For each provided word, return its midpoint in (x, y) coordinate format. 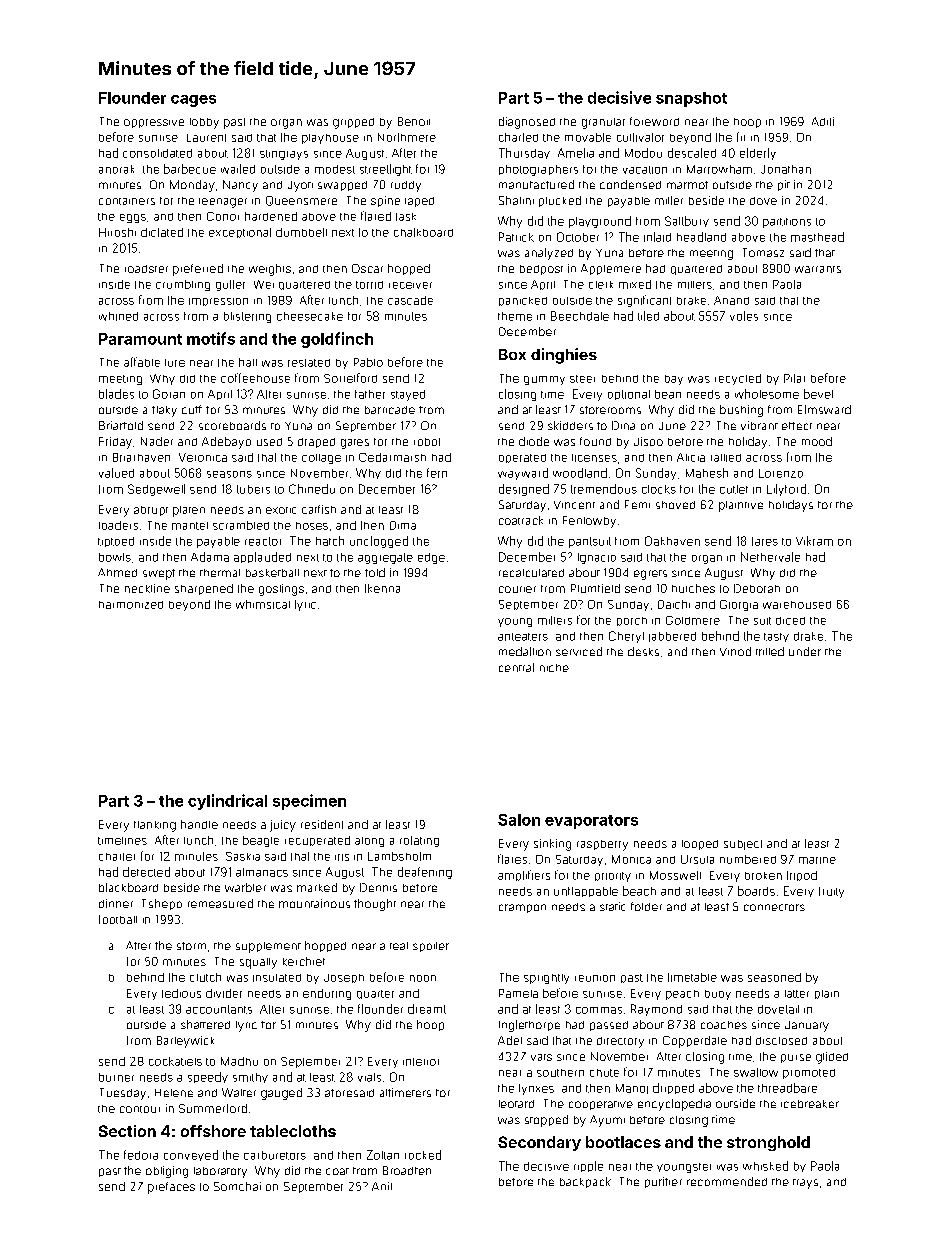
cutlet (734, 489)
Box (512, 354)
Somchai (237, 1186)
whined (118, 316)
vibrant (759, 425)
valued (116, 473)
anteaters (523, 637)
